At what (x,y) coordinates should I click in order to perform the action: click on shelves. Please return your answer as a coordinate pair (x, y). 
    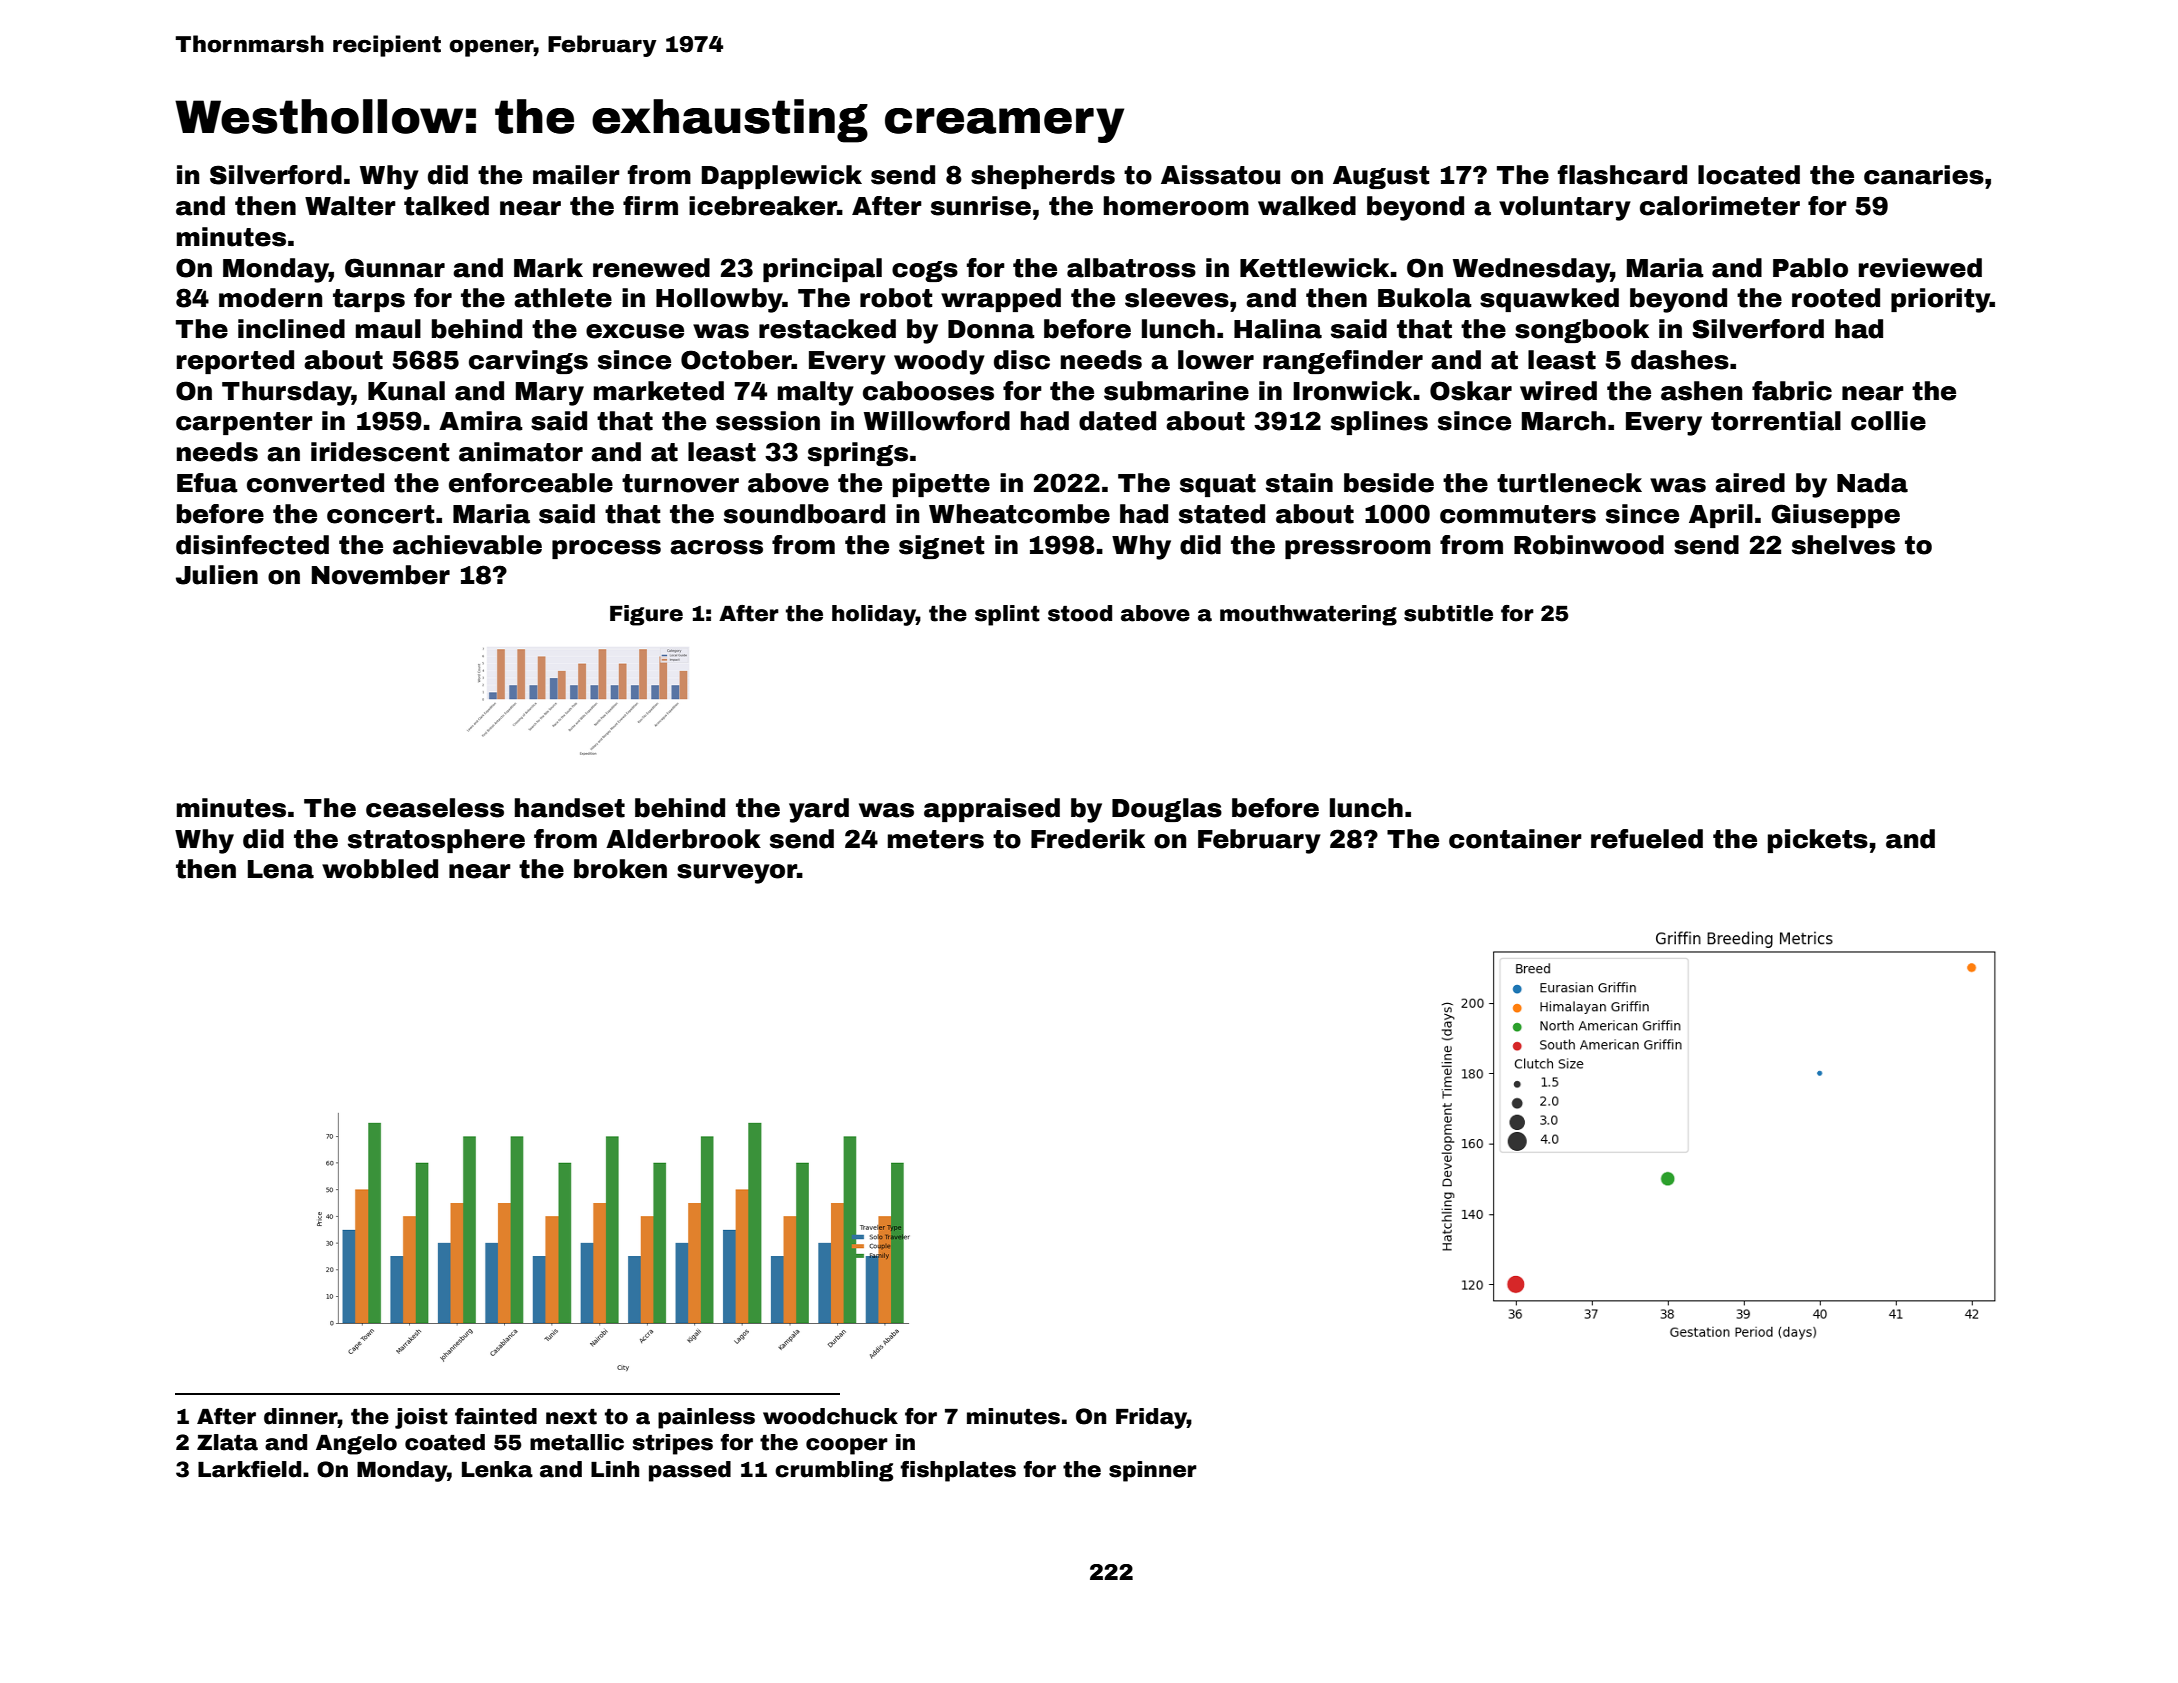
    Looking at the image, I should click on (1843, 545).
